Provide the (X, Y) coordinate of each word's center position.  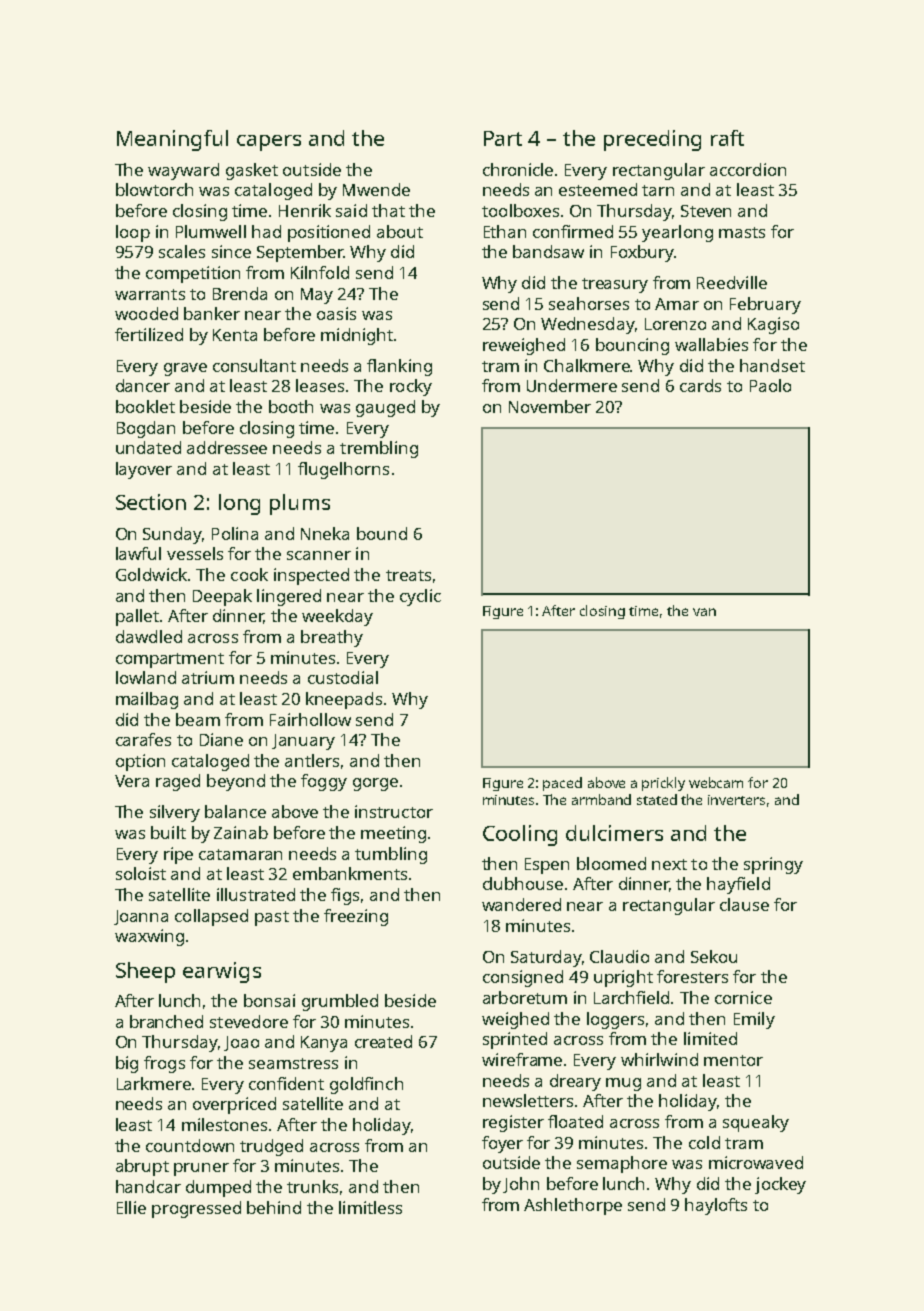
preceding (652, 140)
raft (727, 138)
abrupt (142, 1167)
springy (773, 865)
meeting (393, 834)
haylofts (716, 1206)
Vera (132, 781)
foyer (502, 1144)
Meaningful (172, 140)
